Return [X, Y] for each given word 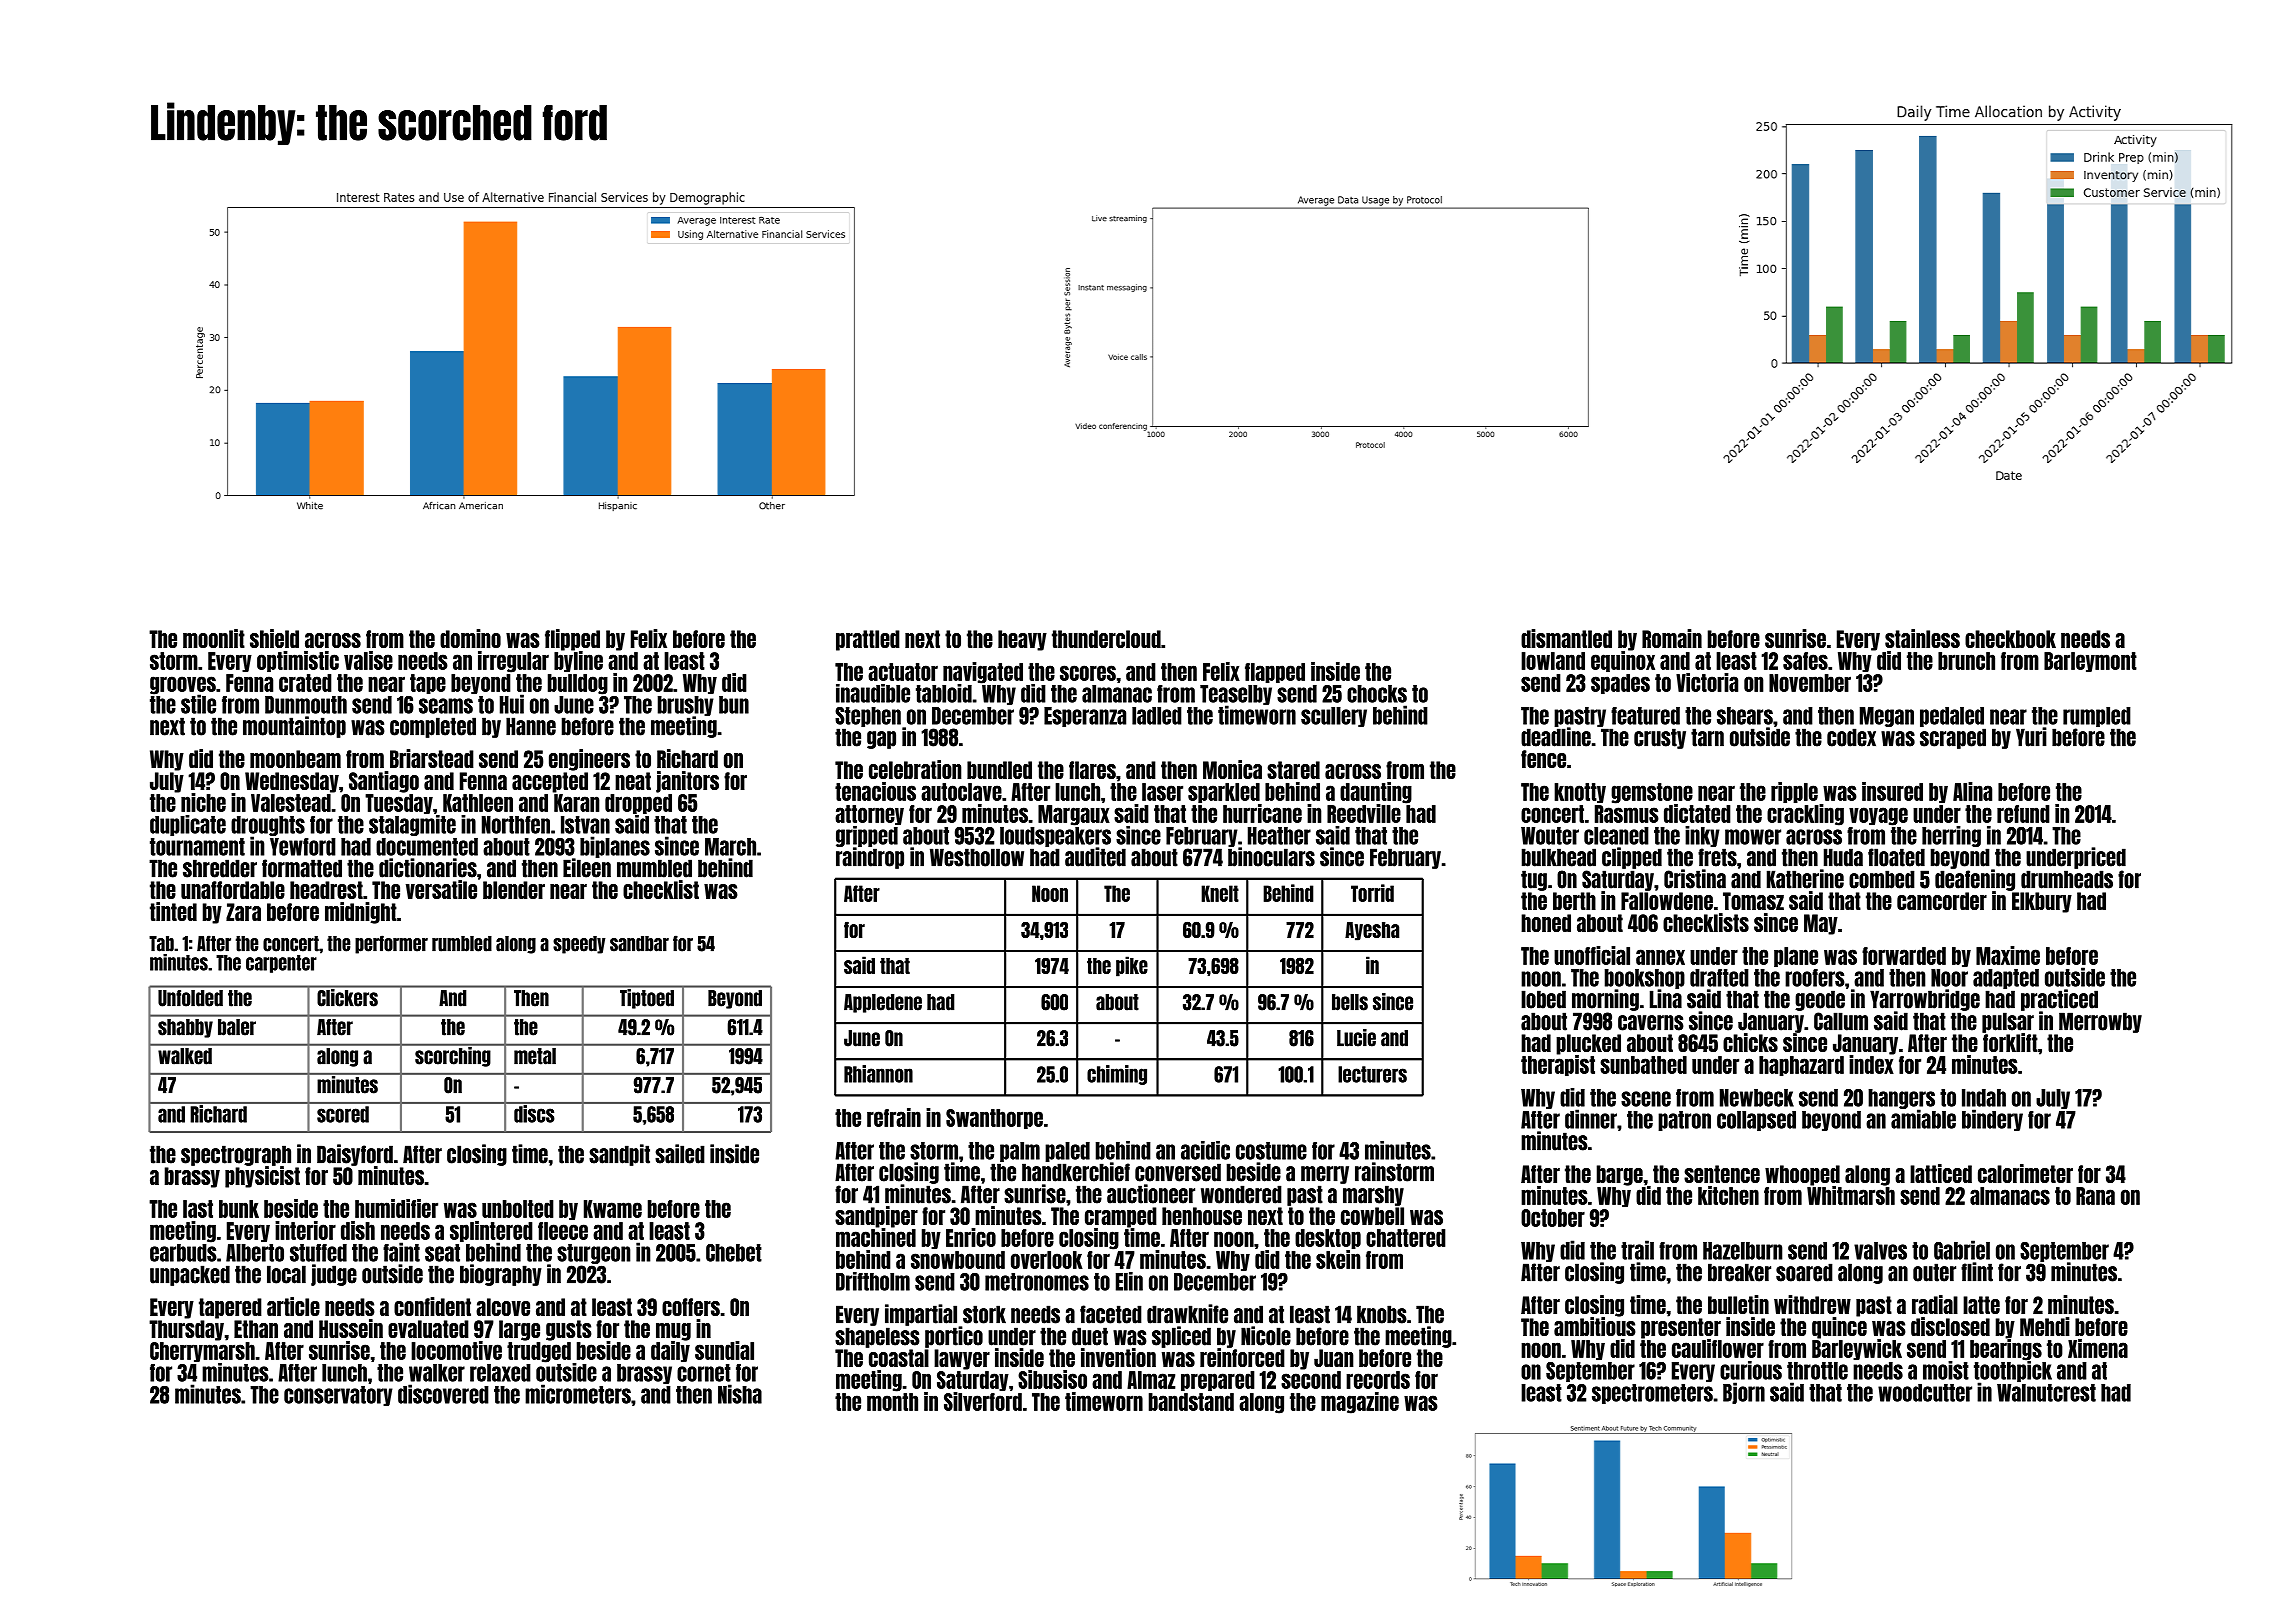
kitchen [1728, 1195]
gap [881, 740]
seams [446, 706]
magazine [1360, 1403]
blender [514, 890]
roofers [1815, 978]
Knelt [1220, 893]
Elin [1129, 1281]
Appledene [883, 1003]
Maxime [2008, 955]
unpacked [190, 1275]
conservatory [338, 1396]
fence [1543, 759]
